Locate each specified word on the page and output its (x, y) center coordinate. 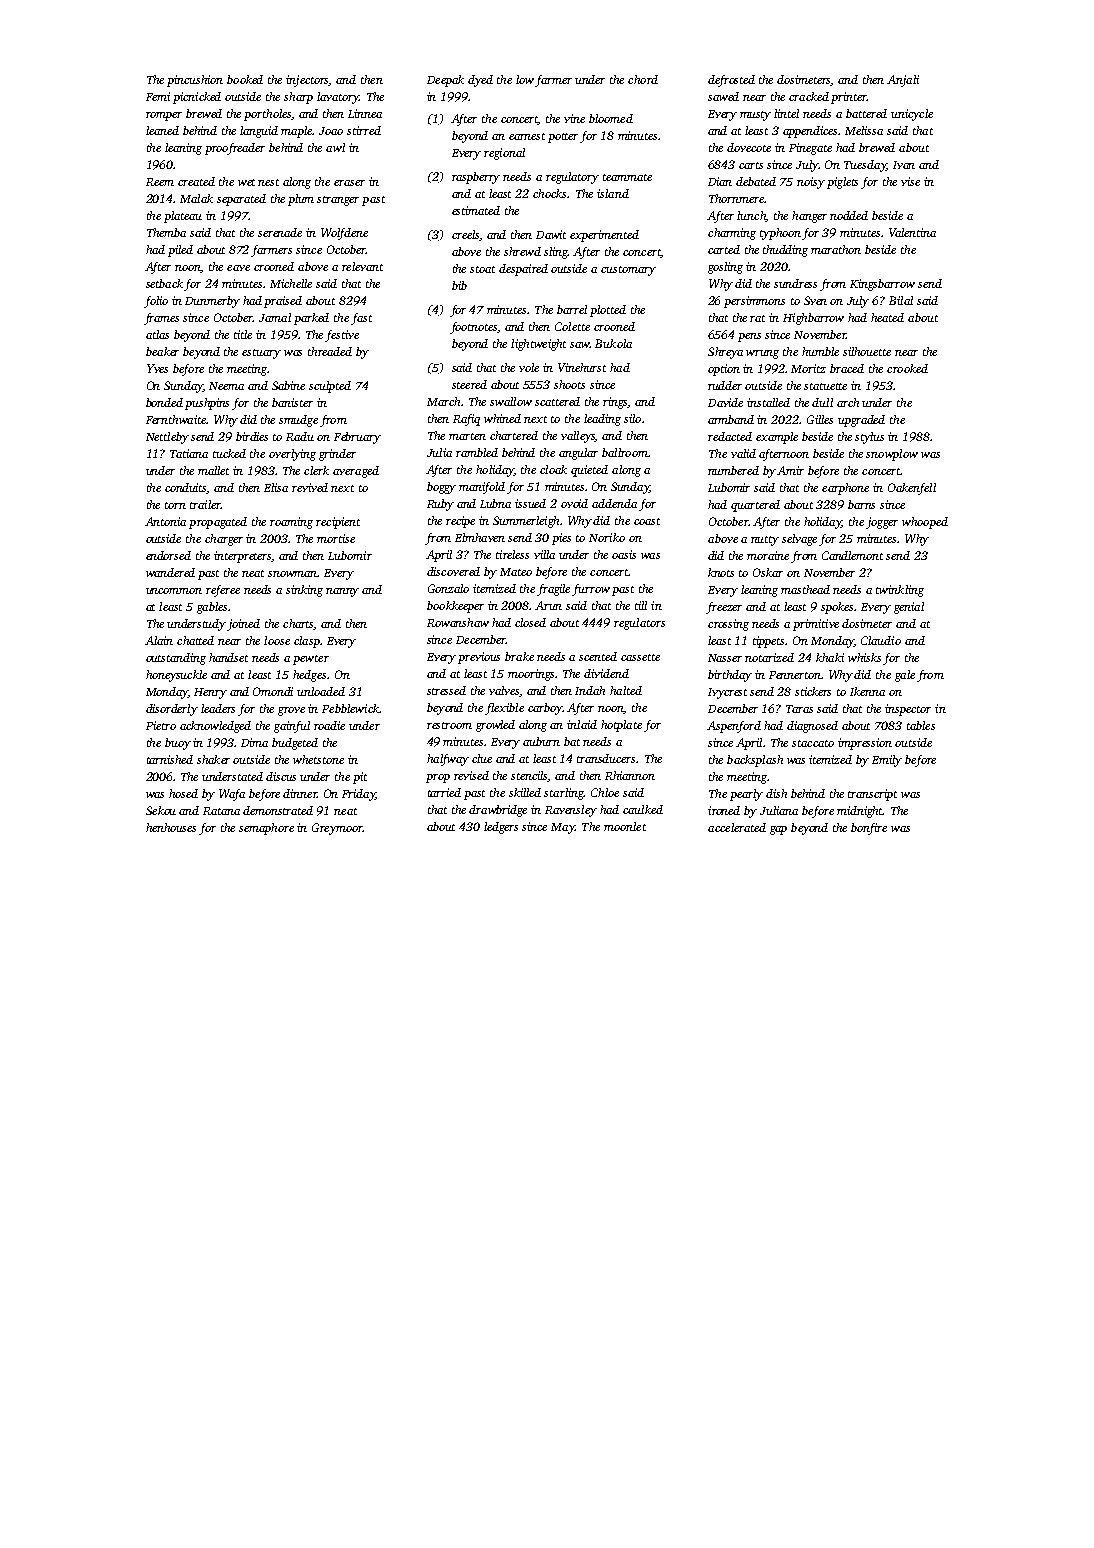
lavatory (338, 98)
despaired (523, 270)
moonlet (625, 826)
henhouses (171, 827)
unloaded (321, 691)
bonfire (869, 829)
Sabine (288, 385)
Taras (799, 709)
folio (156, 302)
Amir (790, 470)
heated (887, 317)
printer (849, 98)
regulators (639, 624)
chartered (514, 435)
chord (643, 79)
